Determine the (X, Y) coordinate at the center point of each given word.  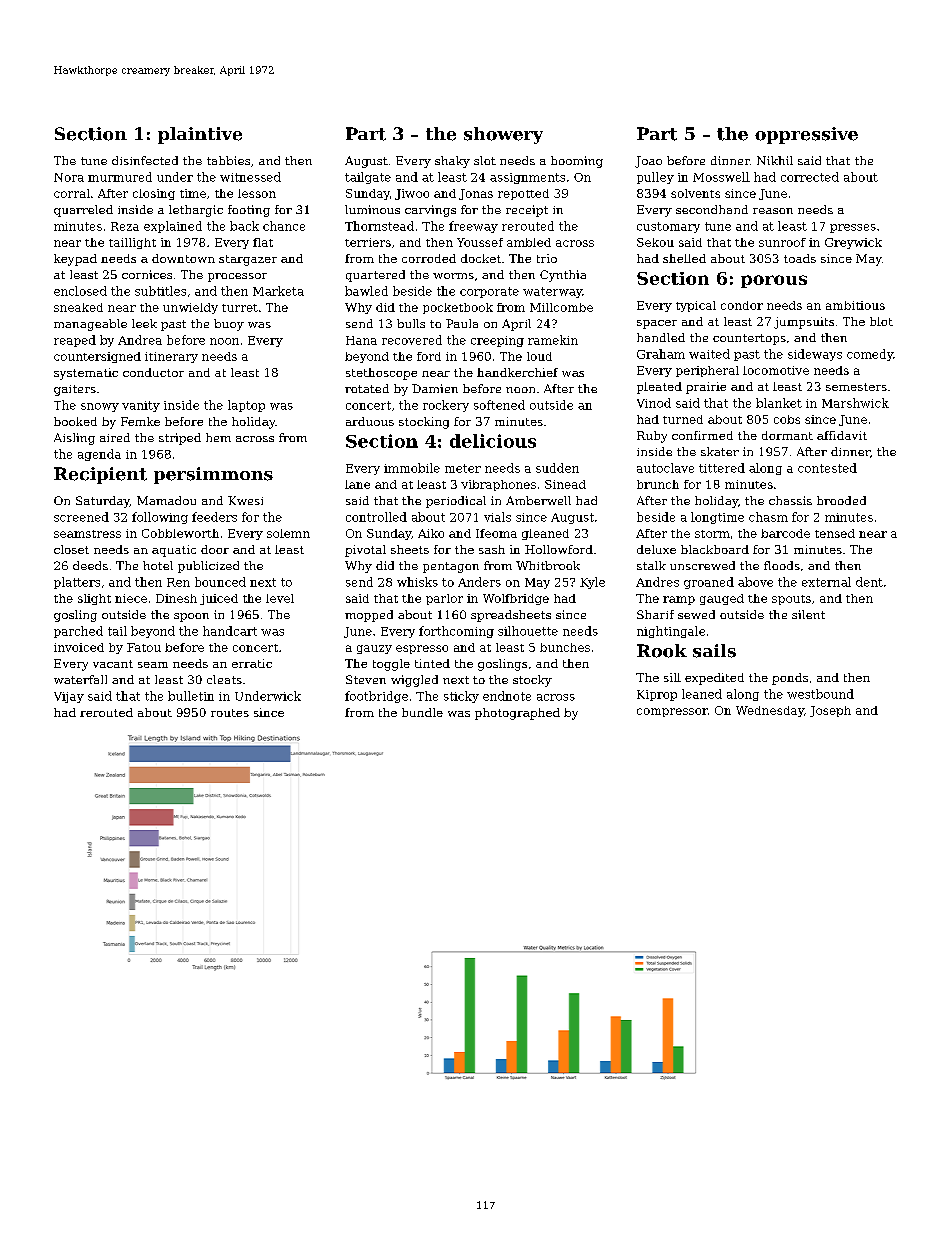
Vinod (654, 403)
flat (263, 242)
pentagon (451, 567)
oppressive (806, 135)
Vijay (69, 697)
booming (577, 162)
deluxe (656, 549)
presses (853, 228)
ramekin (553, 340)
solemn (288, 533)
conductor (153, 372)
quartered (375, 276)
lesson (257, 193)
